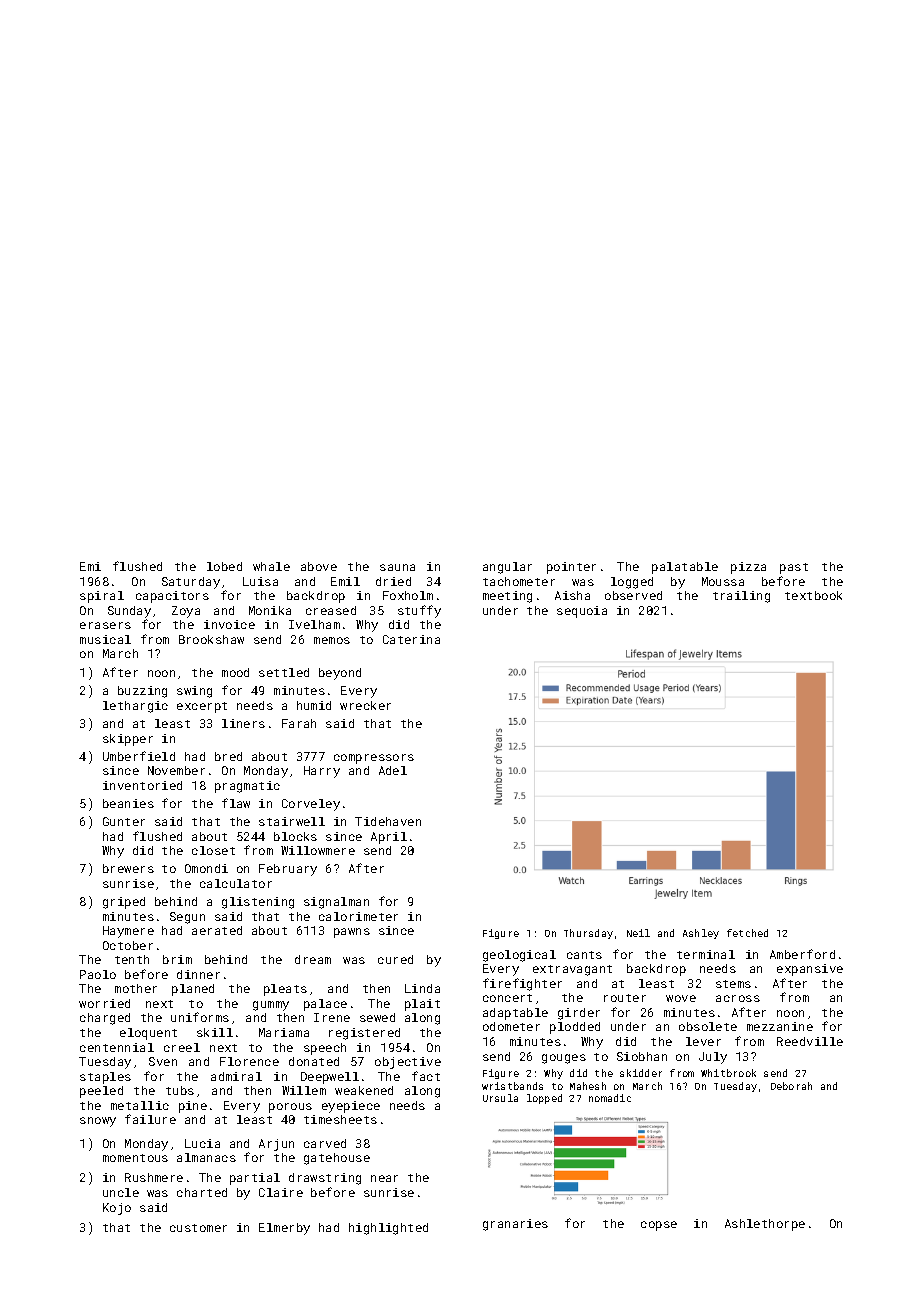 The width and height of the image is (924, 1308). What do you see at coordinates (128, 868) in the image?
I see `brewers` at bounding box center [128, 868].
